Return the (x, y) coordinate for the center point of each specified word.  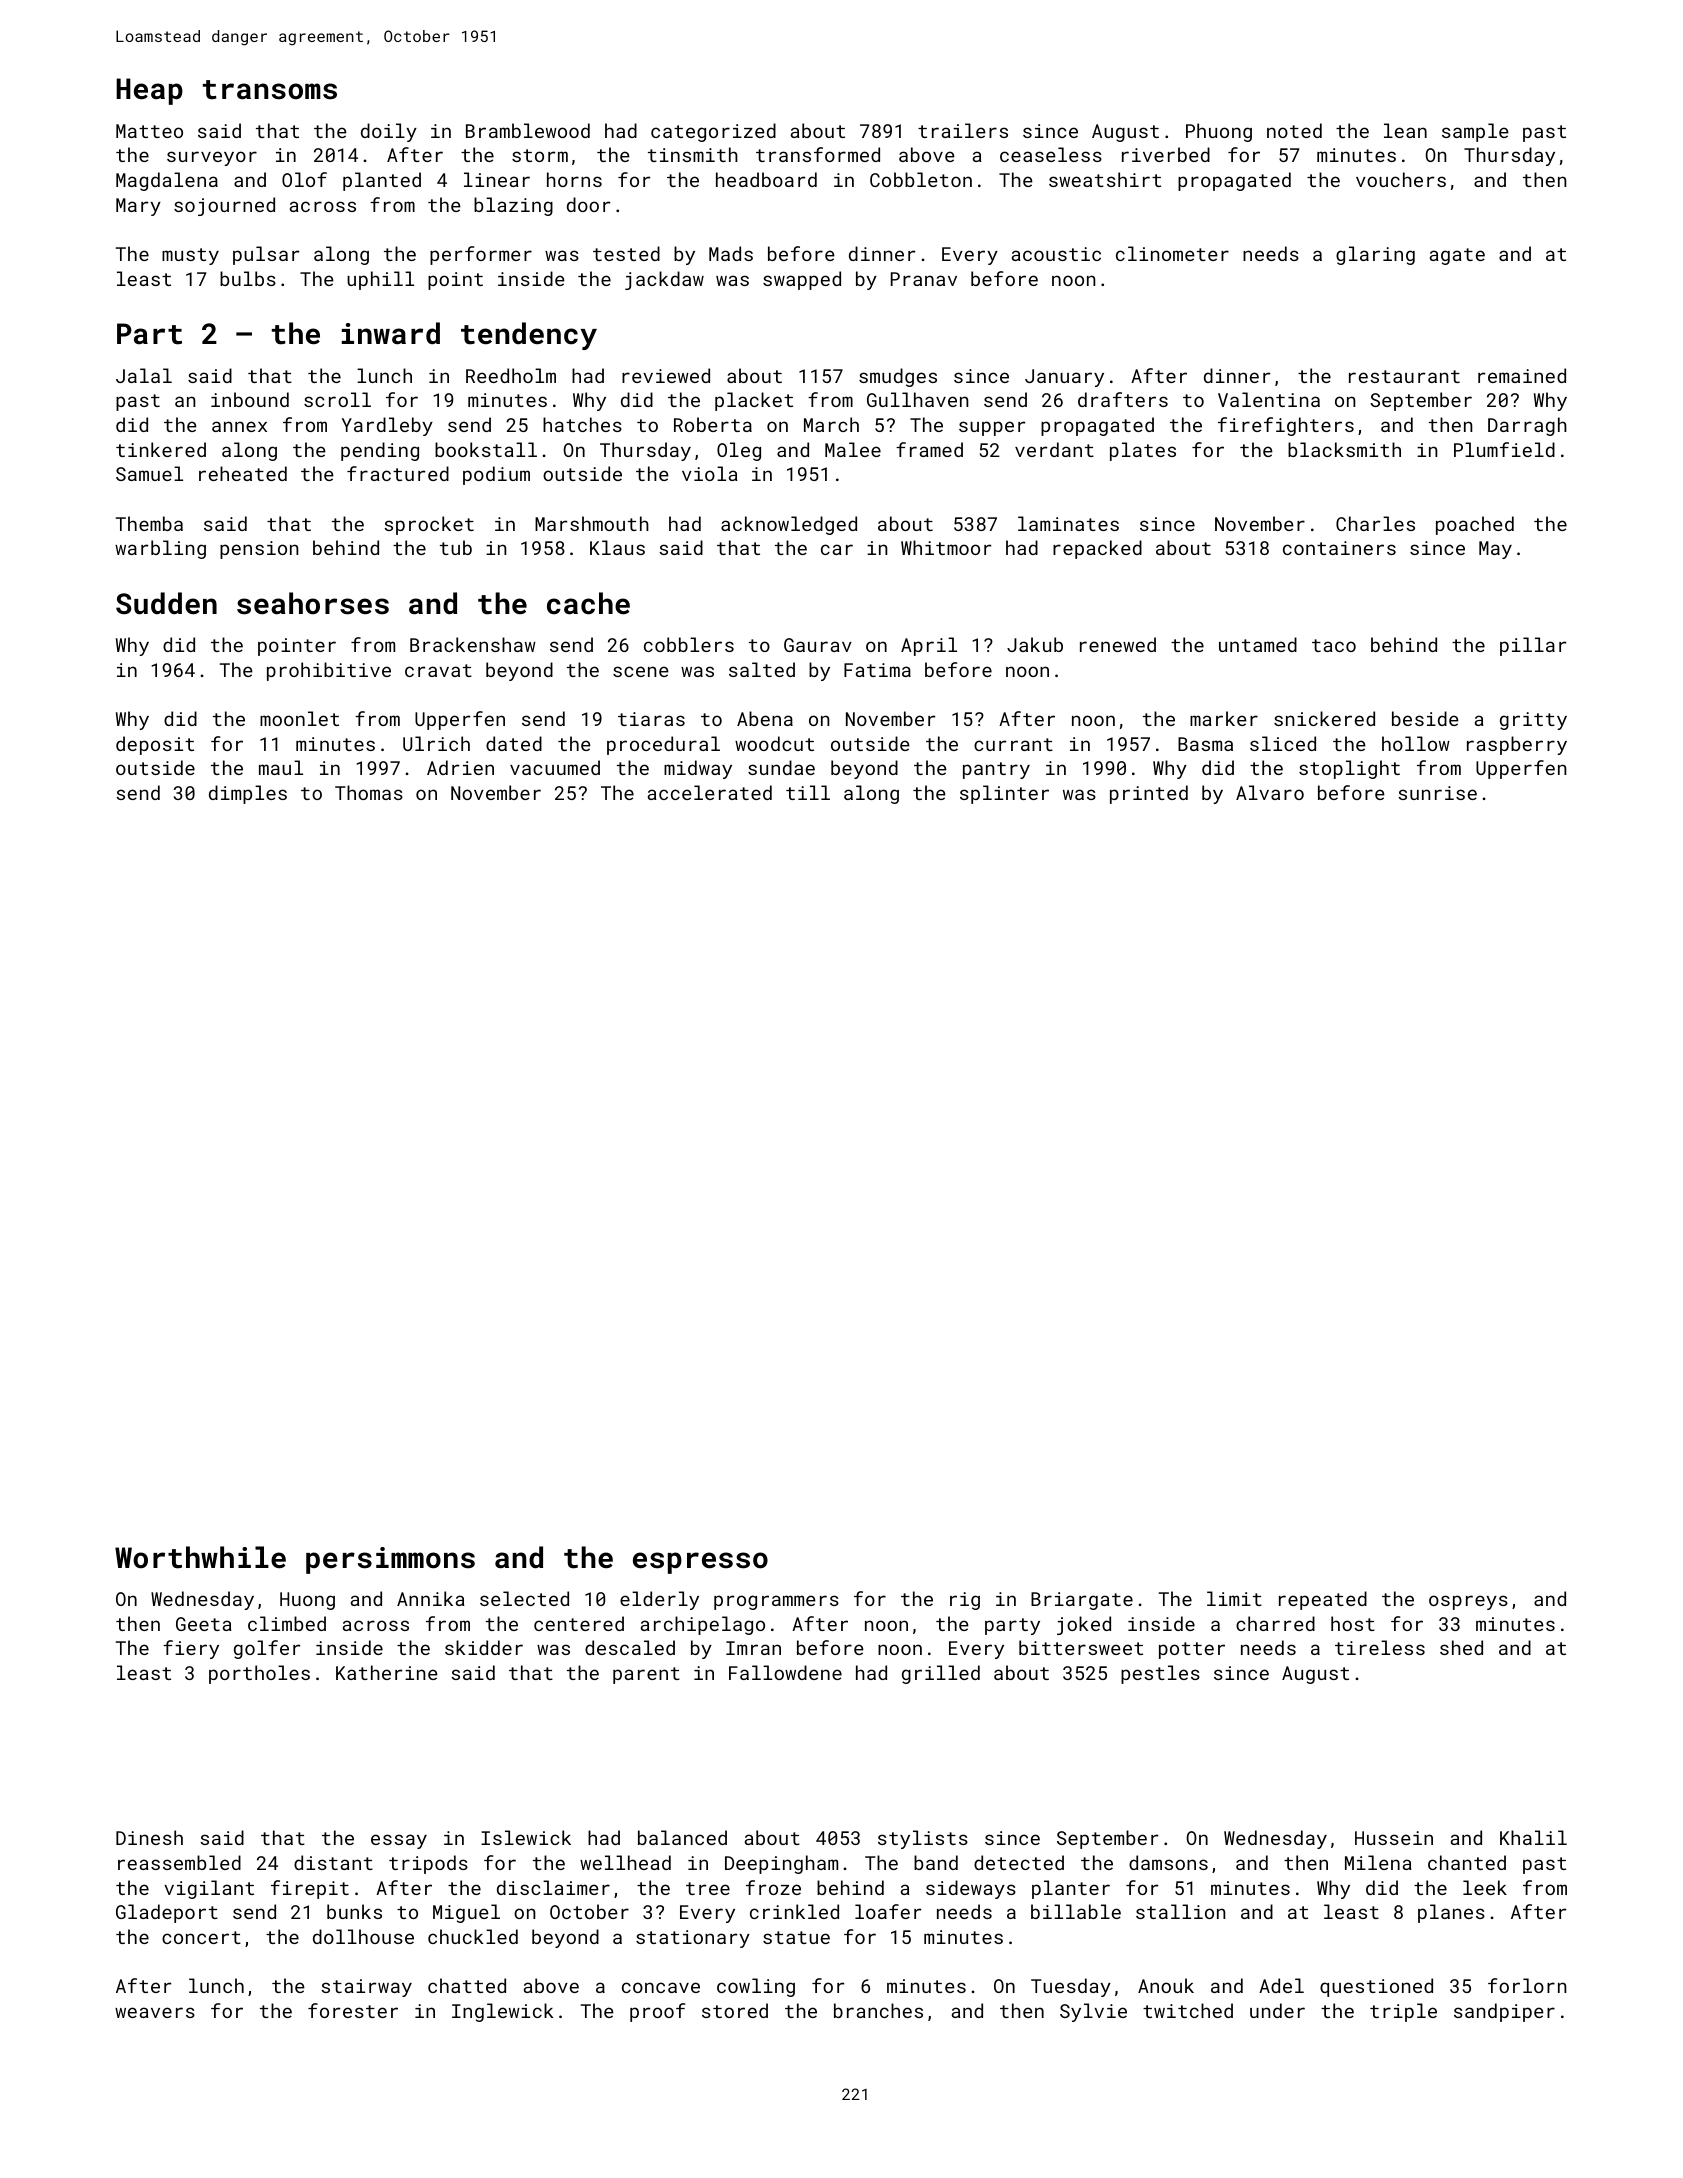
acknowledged (789, 525)
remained (1522, 375)
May (1495, 550)
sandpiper (1504, 2012)
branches (878, 2010)
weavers (155, 2012)
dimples (248, 794)
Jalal (144, 375)
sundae (781, 767)
